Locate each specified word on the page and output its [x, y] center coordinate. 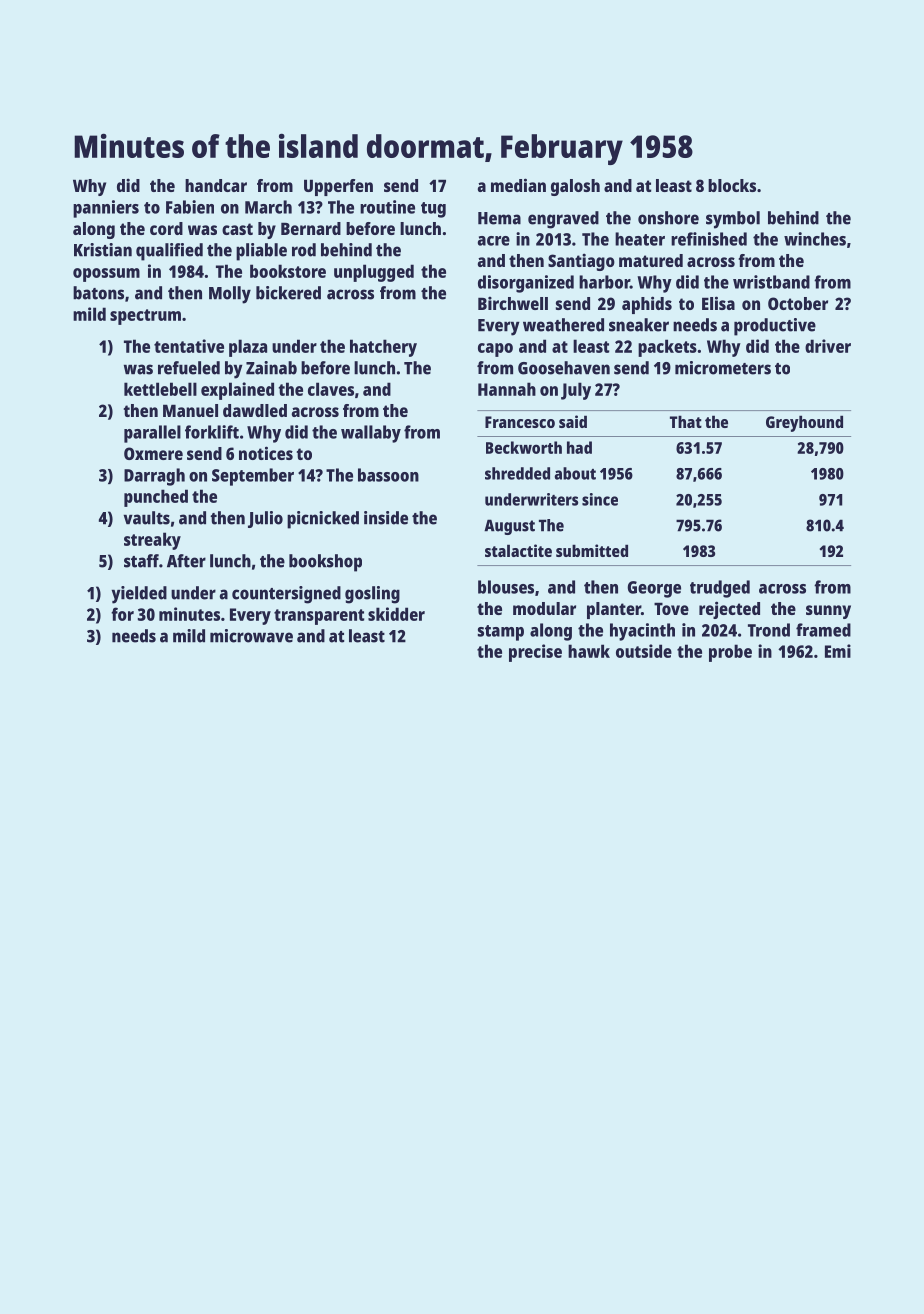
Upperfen [338, 187]
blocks [732, 185]
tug [433, 210]
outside [644, 651]
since [600, 499]
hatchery [383, 348]
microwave [251, 636]
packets [667, 348]
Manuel [190, 410]
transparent [319, 617]
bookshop [325, 563]
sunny [828, 612]
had [579, 447]
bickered [288, 293]
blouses [506, 587]
